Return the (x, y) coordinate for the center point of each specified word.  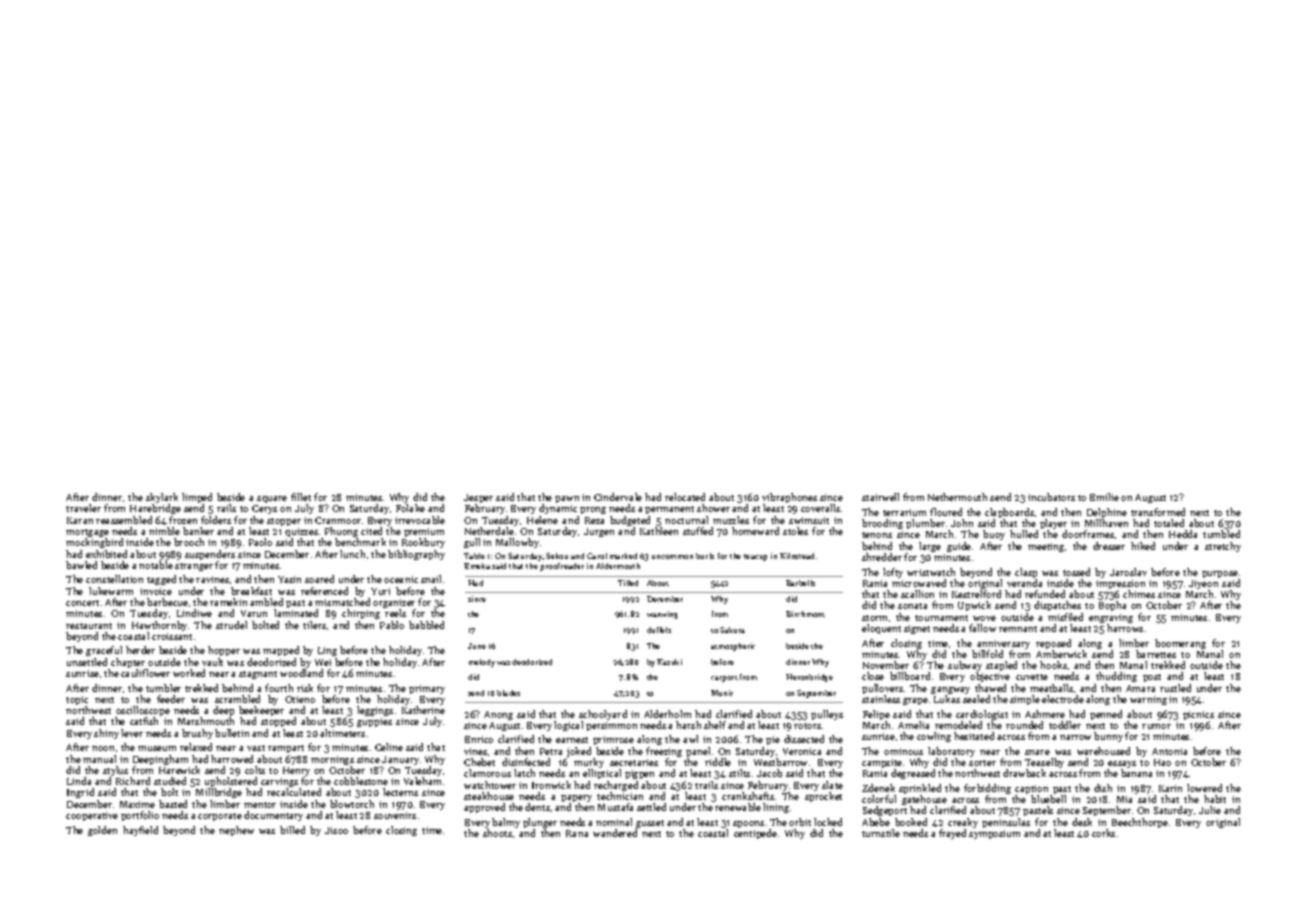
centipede (755, 834)
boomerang (1180, 644)
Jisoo (336, 830)
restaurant (89, 626)
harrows (1125, 628)
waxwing (662, 615)
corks (1103, 833)
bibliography (416, 555)
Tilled (628, 583)
